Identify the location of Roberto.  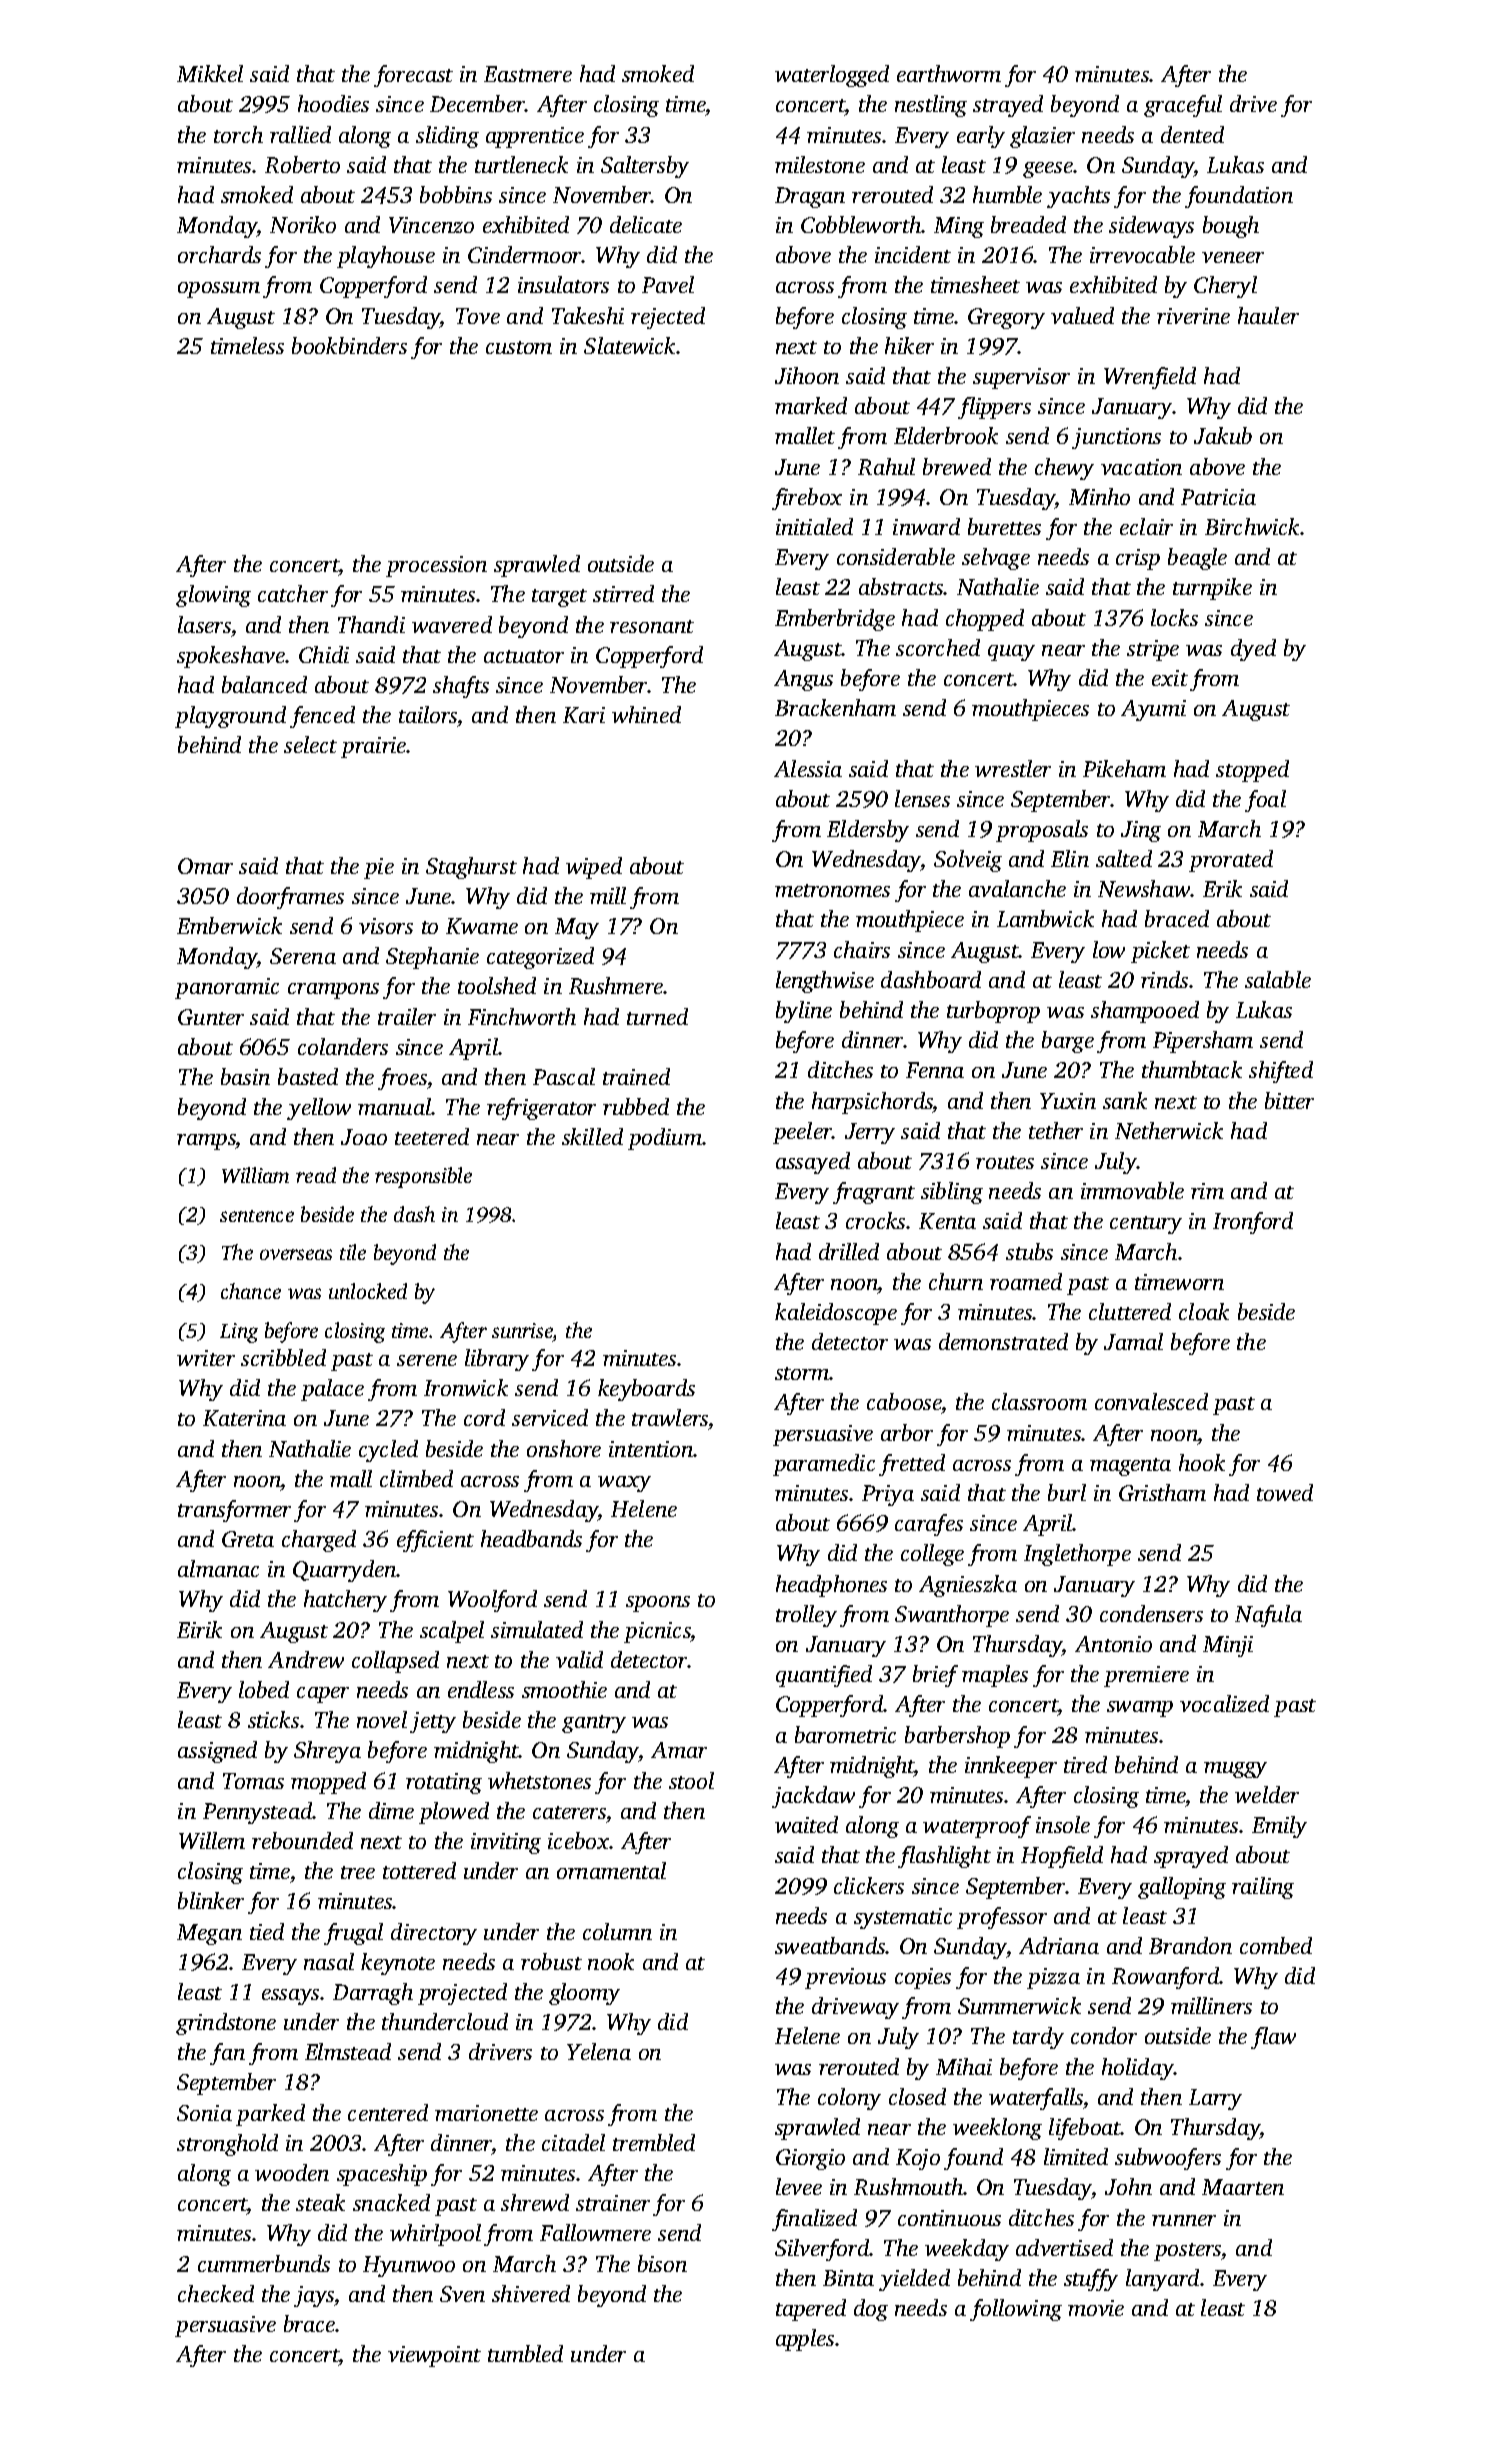
(302, 164).
